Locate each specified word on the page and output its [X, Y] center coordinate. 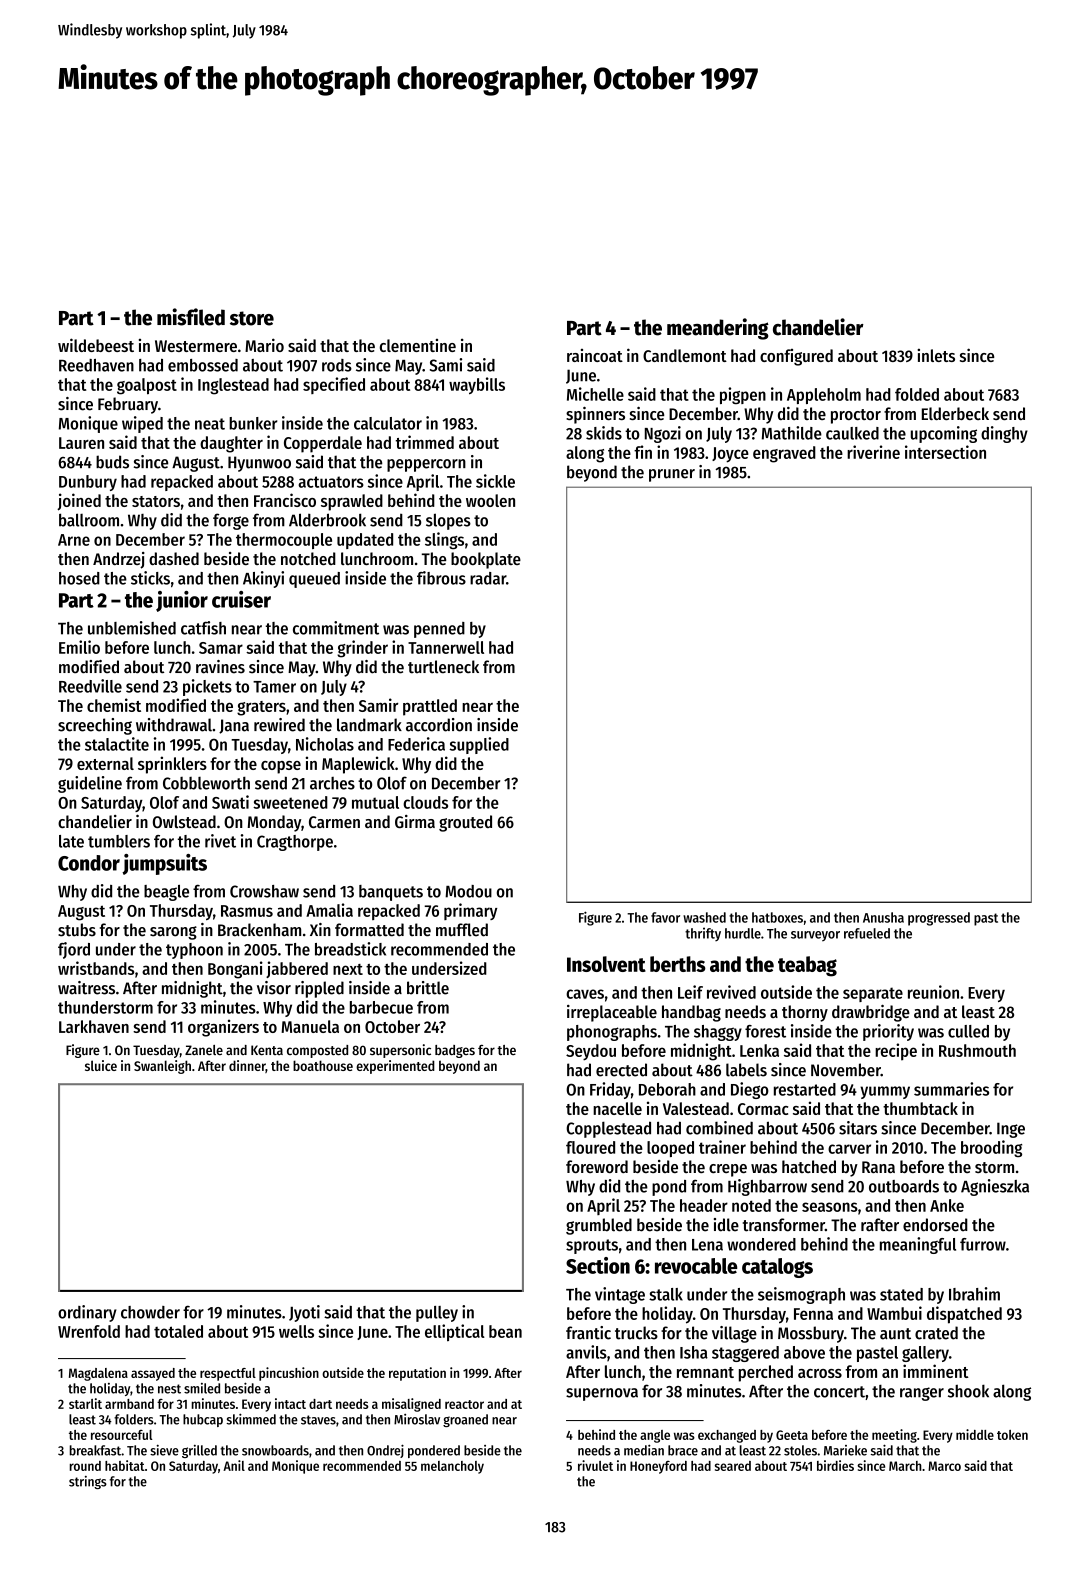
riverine [873, 452]
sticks [150, 578]
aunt [895, 1334]
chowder [150, 1312]
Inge [1011, 1130]
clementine [418, 345]
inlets [936, 355]
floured [590, 1147]
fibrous [441, 578]
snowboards [275, 1450]
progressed [939, 919]
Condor [89, 863]
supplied [479, 745]
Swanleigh [162, 1067]
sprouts [592, 1246]
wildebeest [96, 345]
